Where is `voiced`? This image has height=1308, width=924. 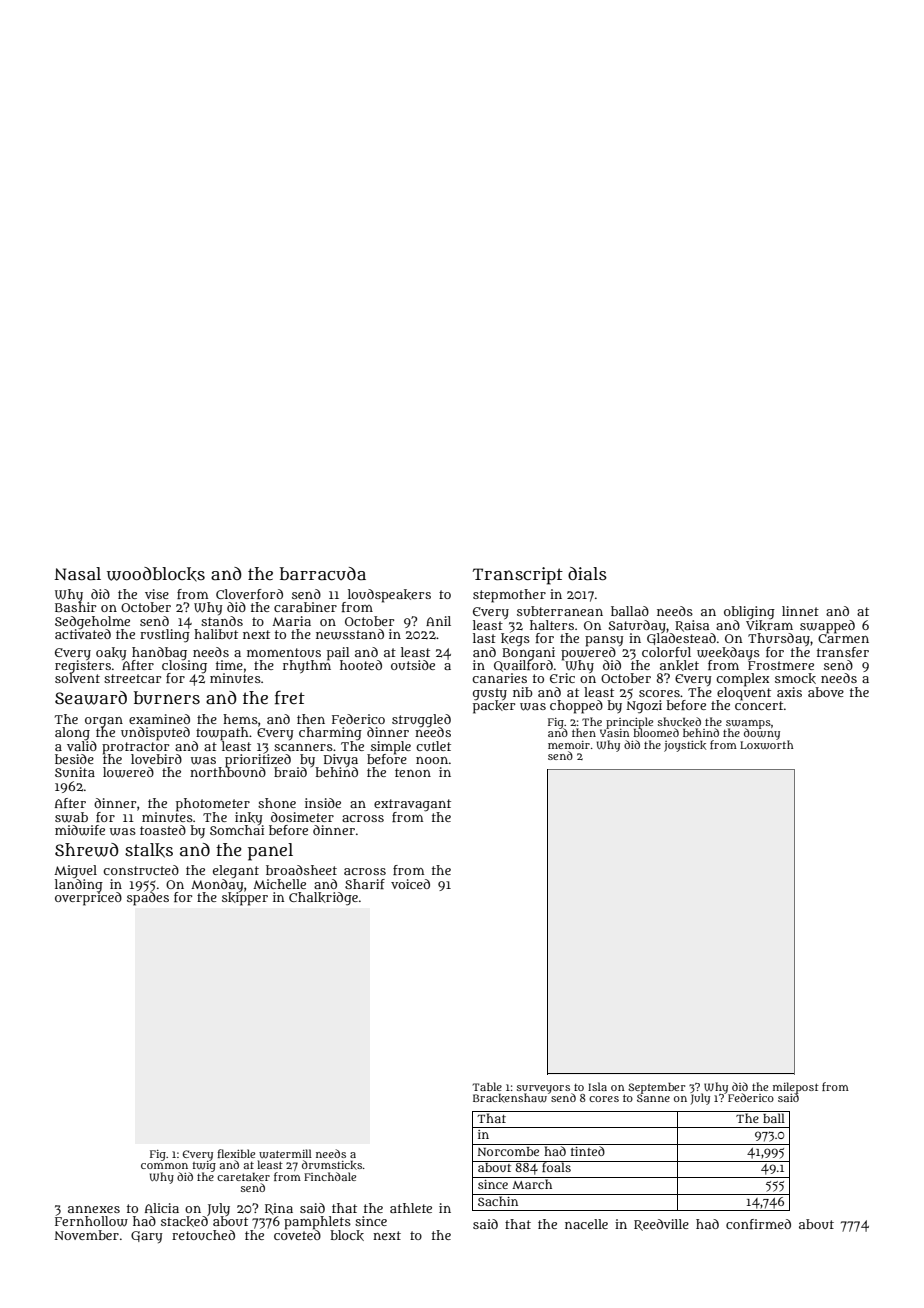
voiced is located at coordinates (410, 884).
